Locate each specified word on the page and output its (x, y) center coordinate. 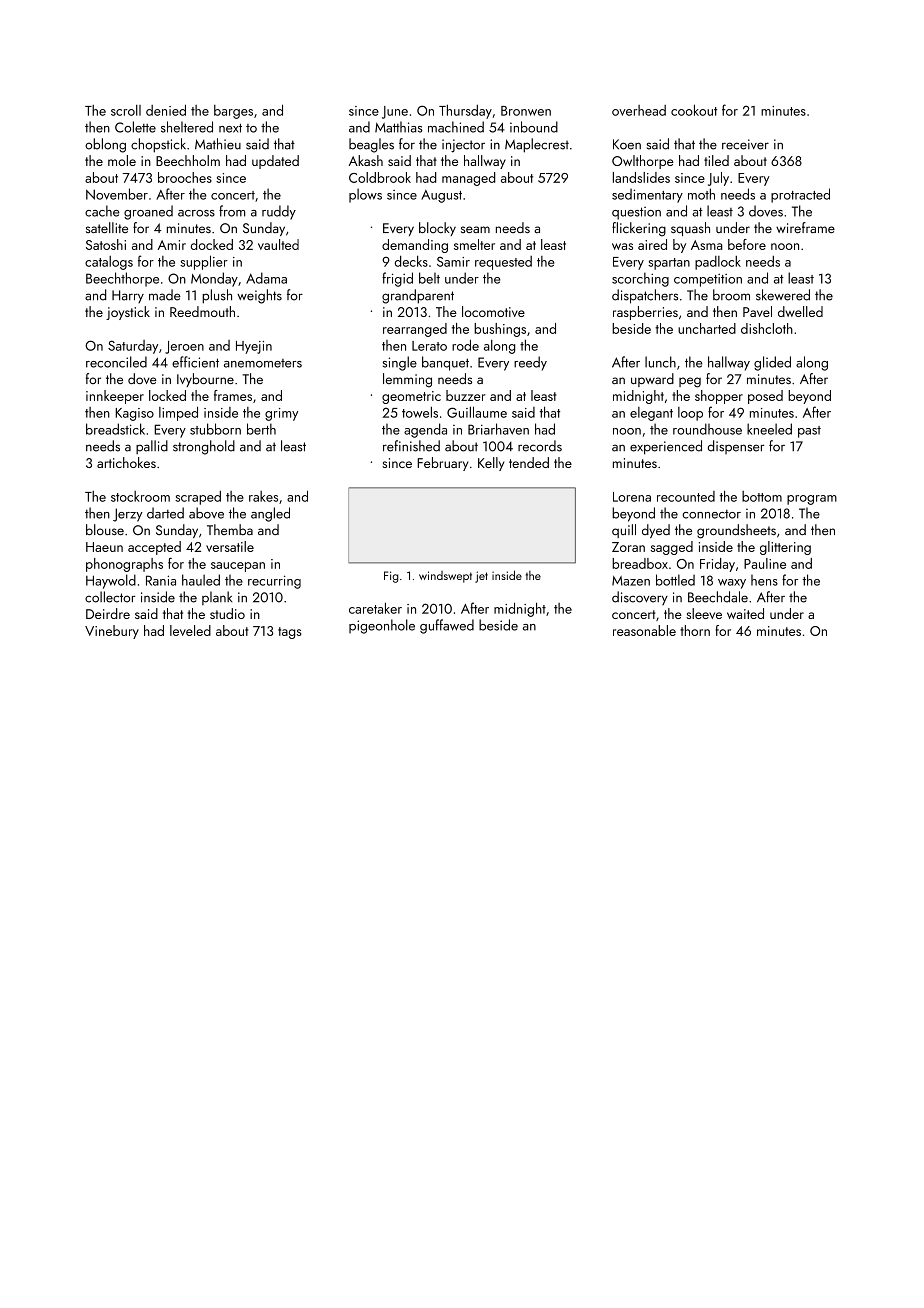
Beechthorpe (122, 279)
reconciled (116, 362)
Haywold (111, 581)
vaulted (278, 244)
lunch (660, 362)
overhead (639, 110)
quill (624, 531)
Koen (627, 144)
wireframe (805, 227)
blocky (437, 229)
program (812, 500)
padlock (718, 263)
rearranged (415, 330)
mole (122, 160)
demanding (415, 246)
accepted (154, 548)
